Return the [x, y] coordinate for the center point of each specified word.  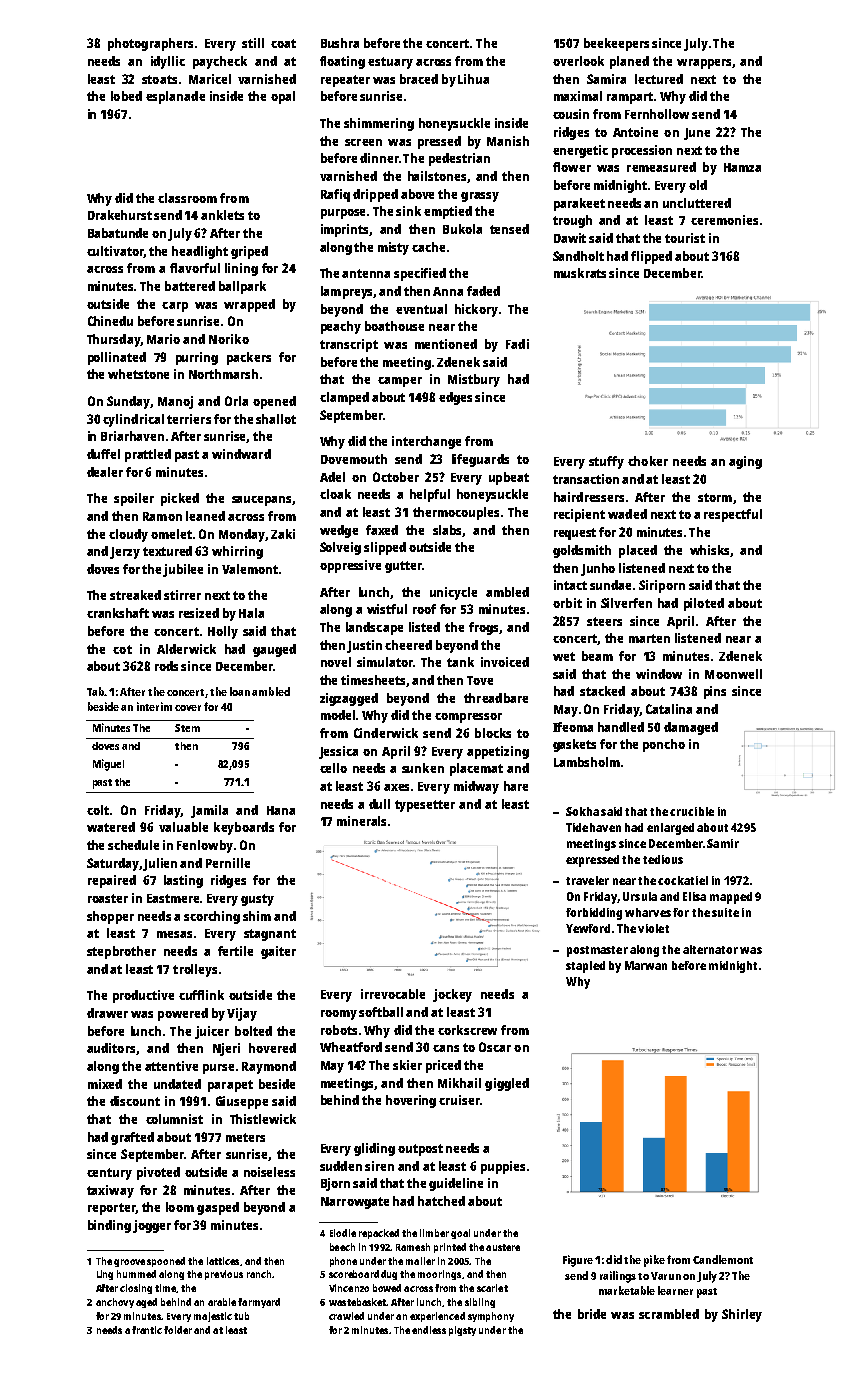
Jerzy [125, 553]
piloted [704, 604]
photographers [150, 44]
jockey [452, 995]
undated [177, 1084]
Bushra [340, 43]
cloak [335, 494]
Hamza [742, 167]
